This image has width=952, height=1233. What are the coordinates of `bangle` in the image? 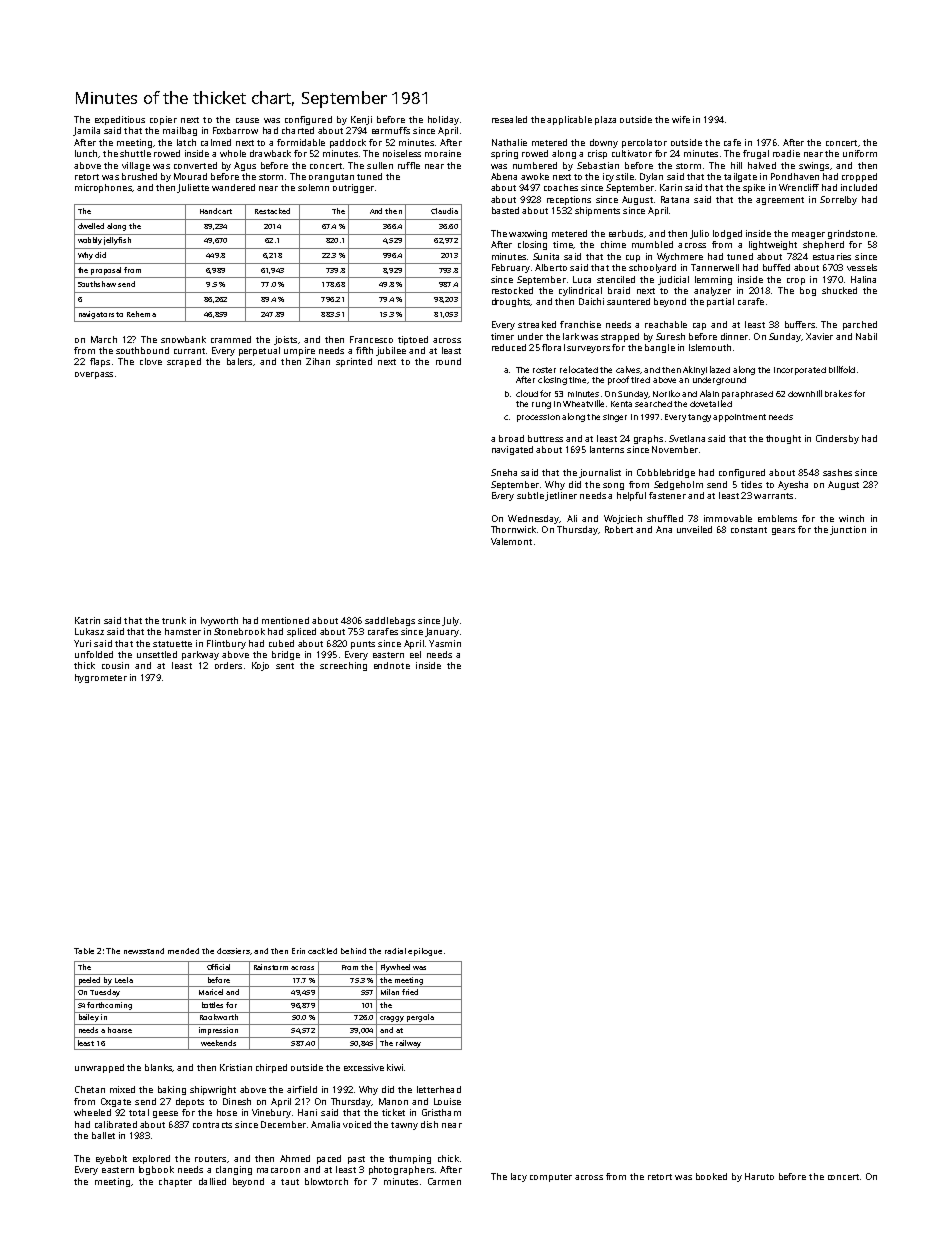 It's located at (660, 348).
